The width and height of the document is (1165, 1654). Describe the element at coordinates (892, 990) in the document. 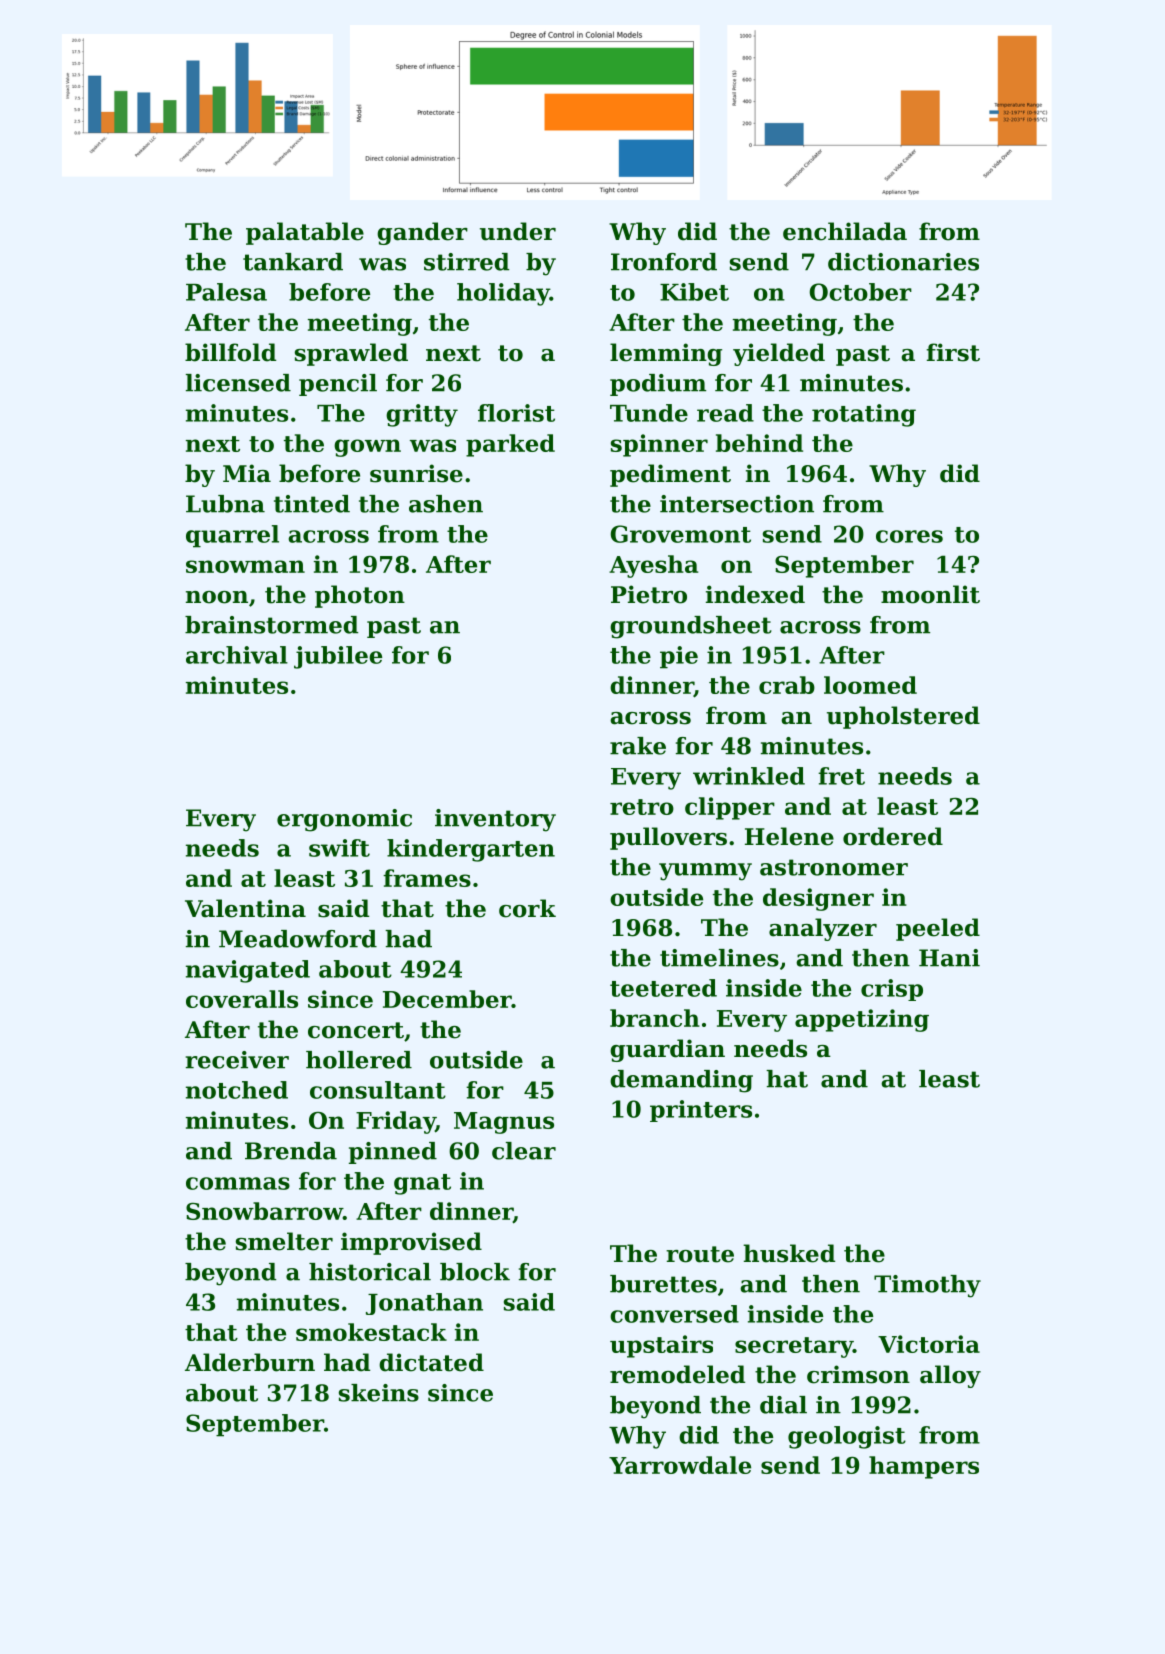

I see `crisp` at that location.
